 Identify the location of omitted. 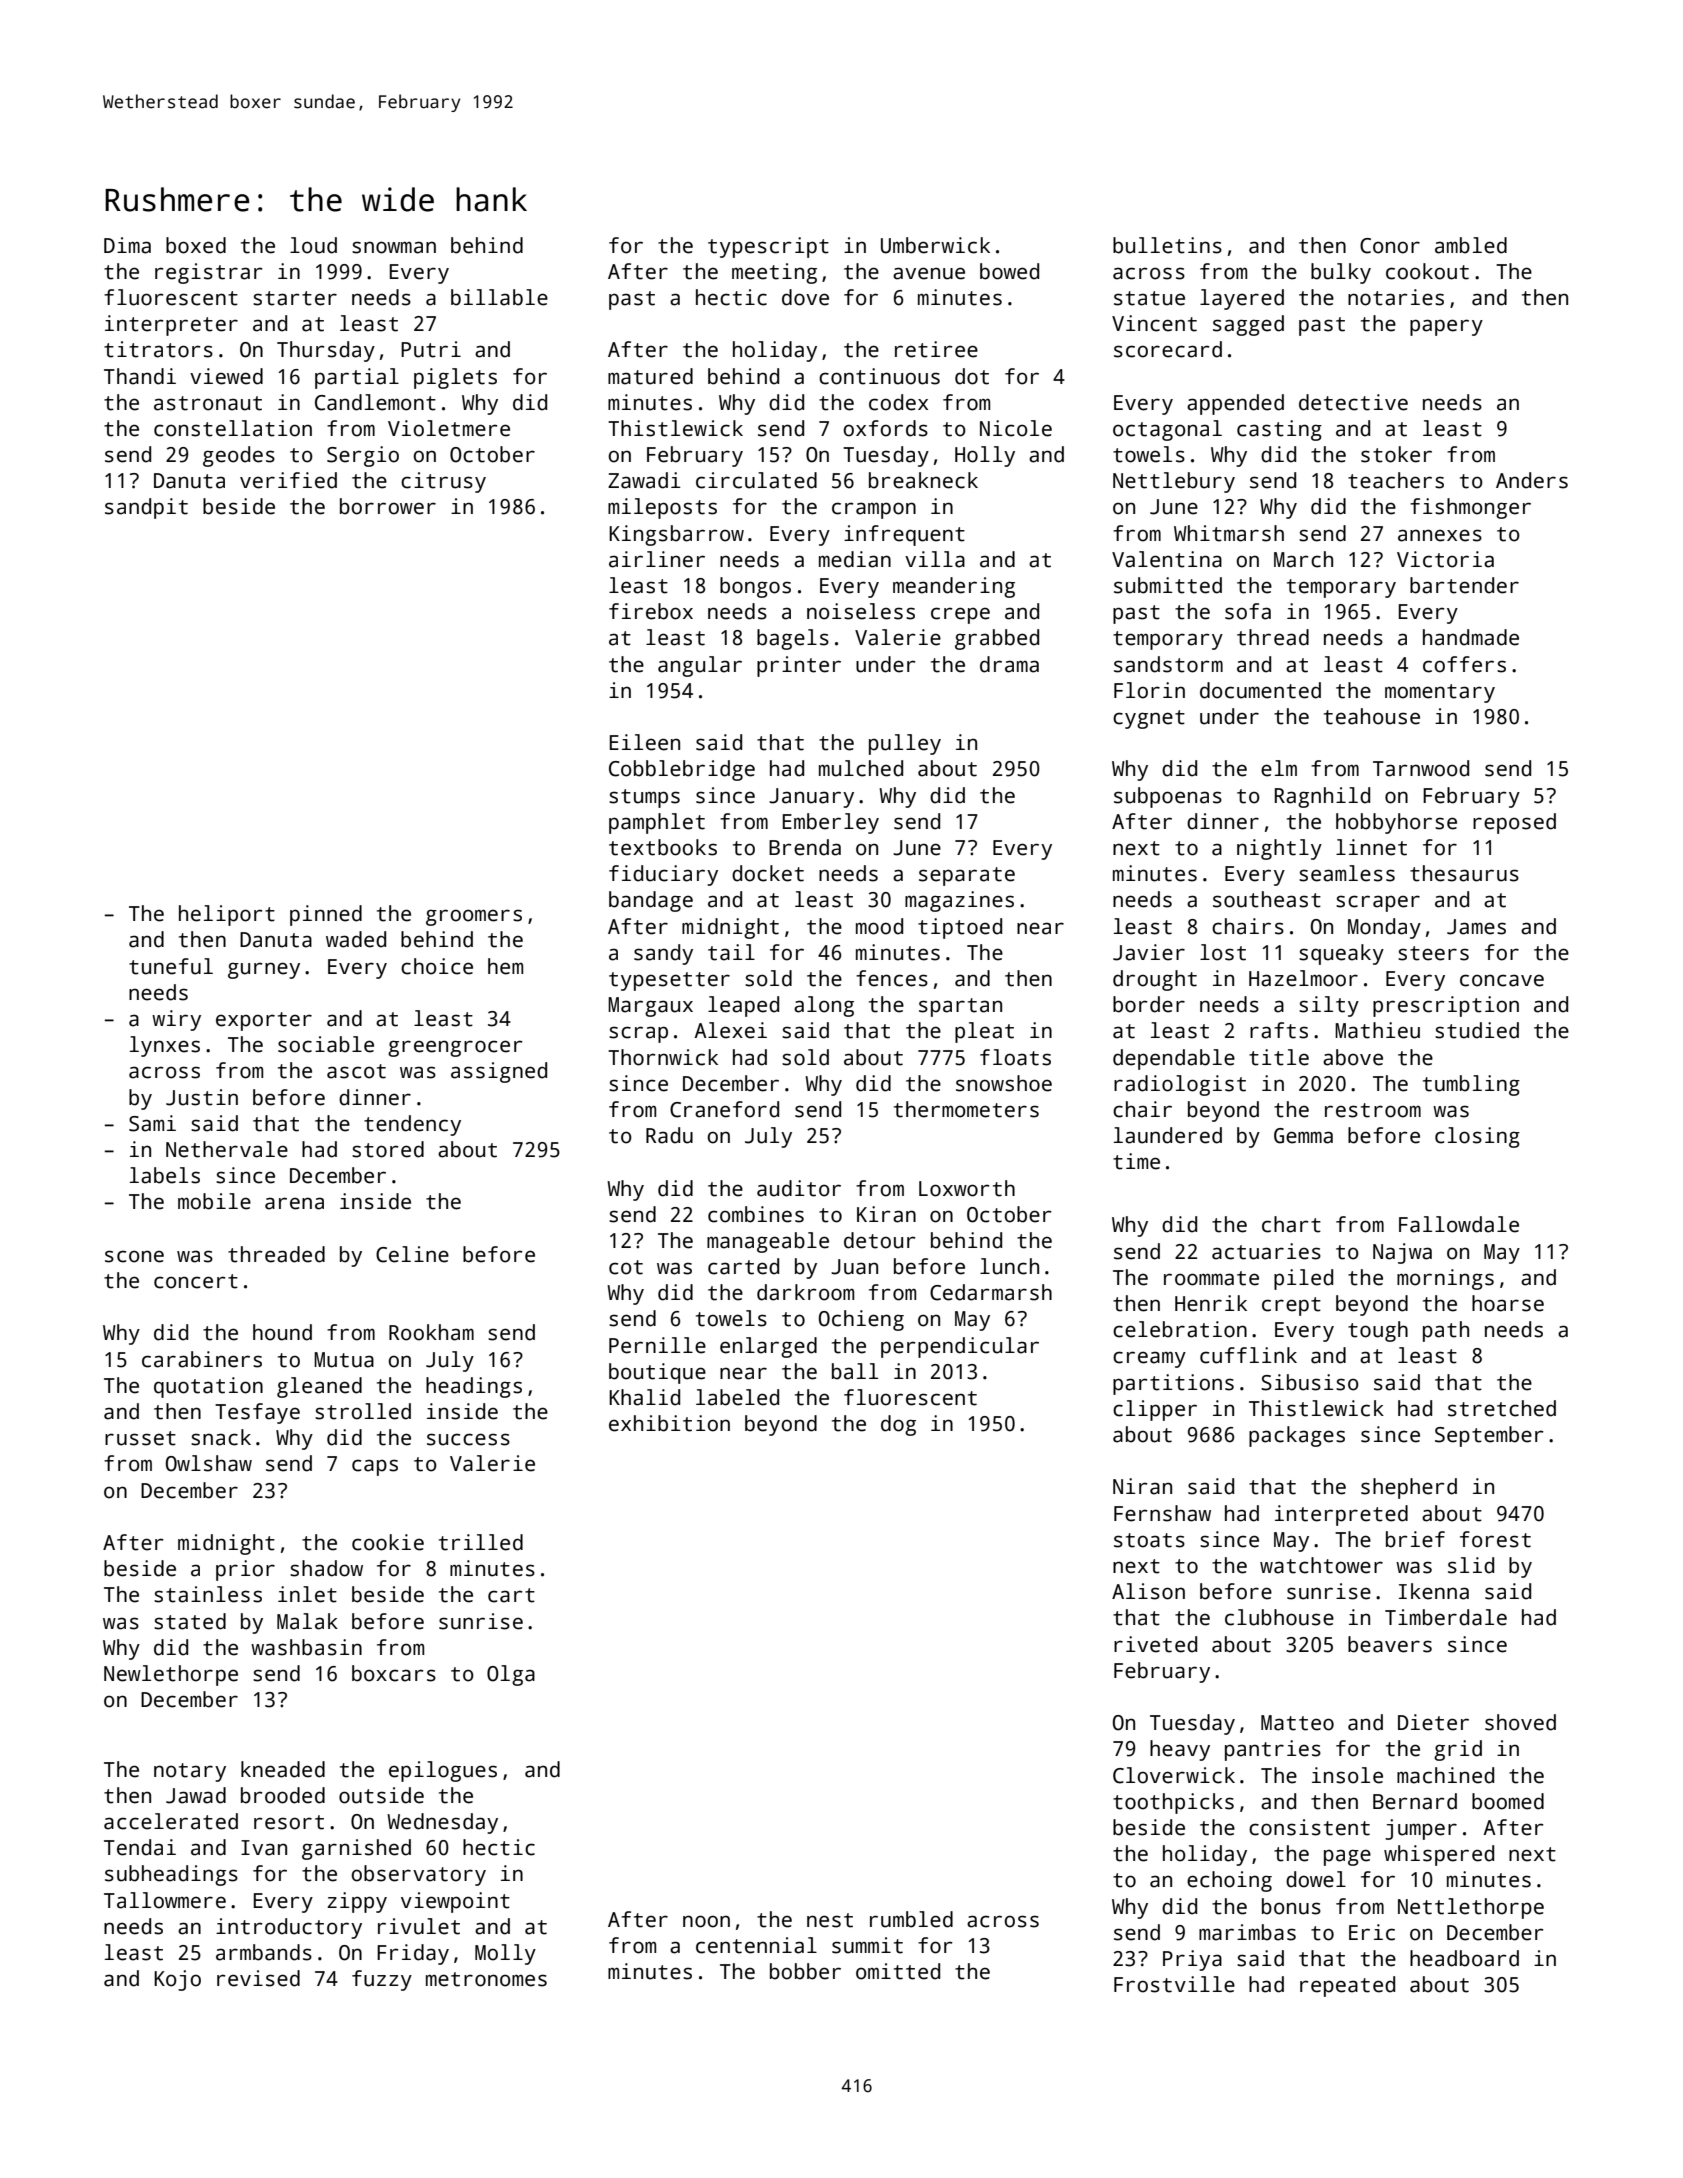
(898, 1971).
